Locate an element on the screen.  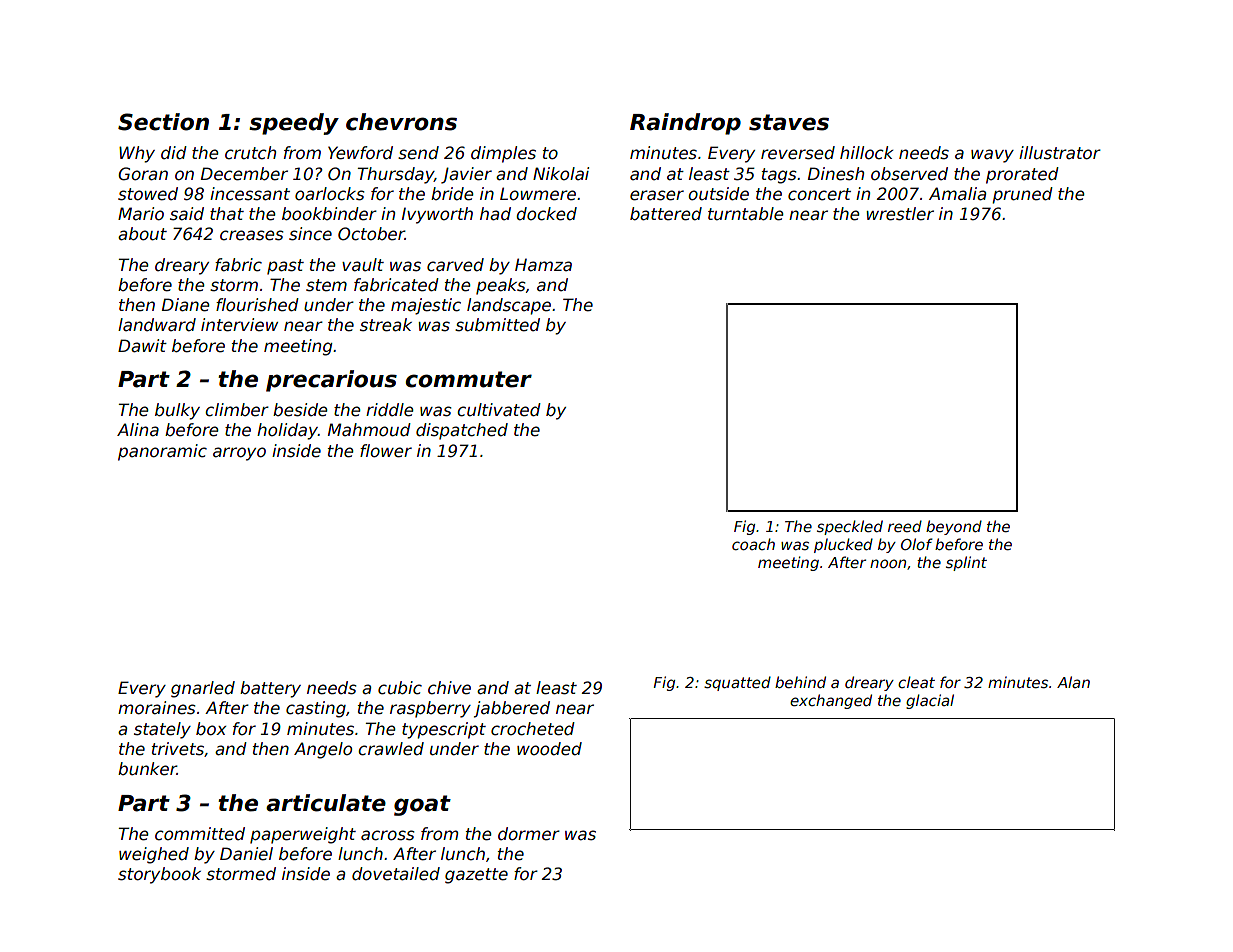
reed is located at coordinates (905, 526).
